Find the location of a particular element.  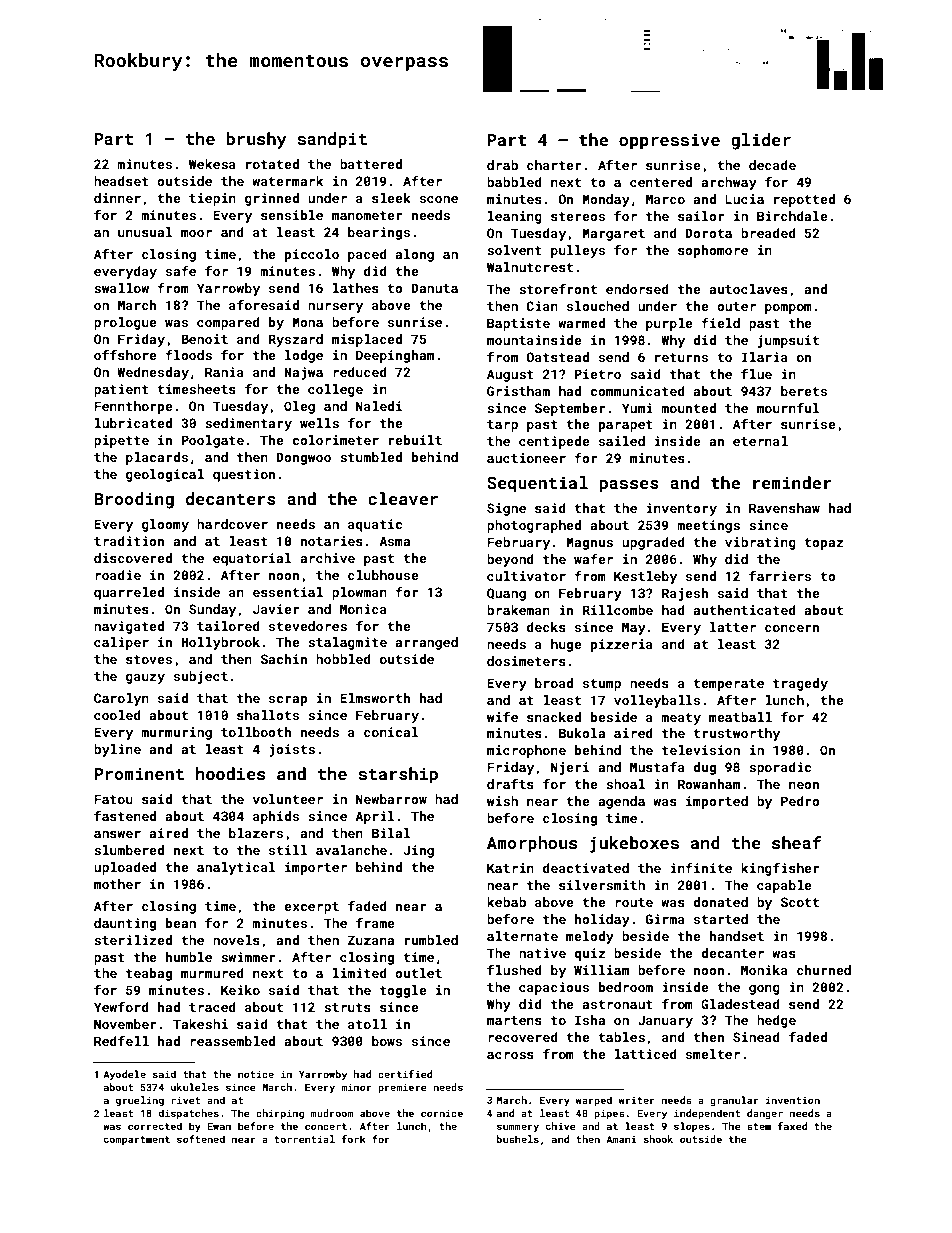

tiepin is located at coordinates (212, 199).
